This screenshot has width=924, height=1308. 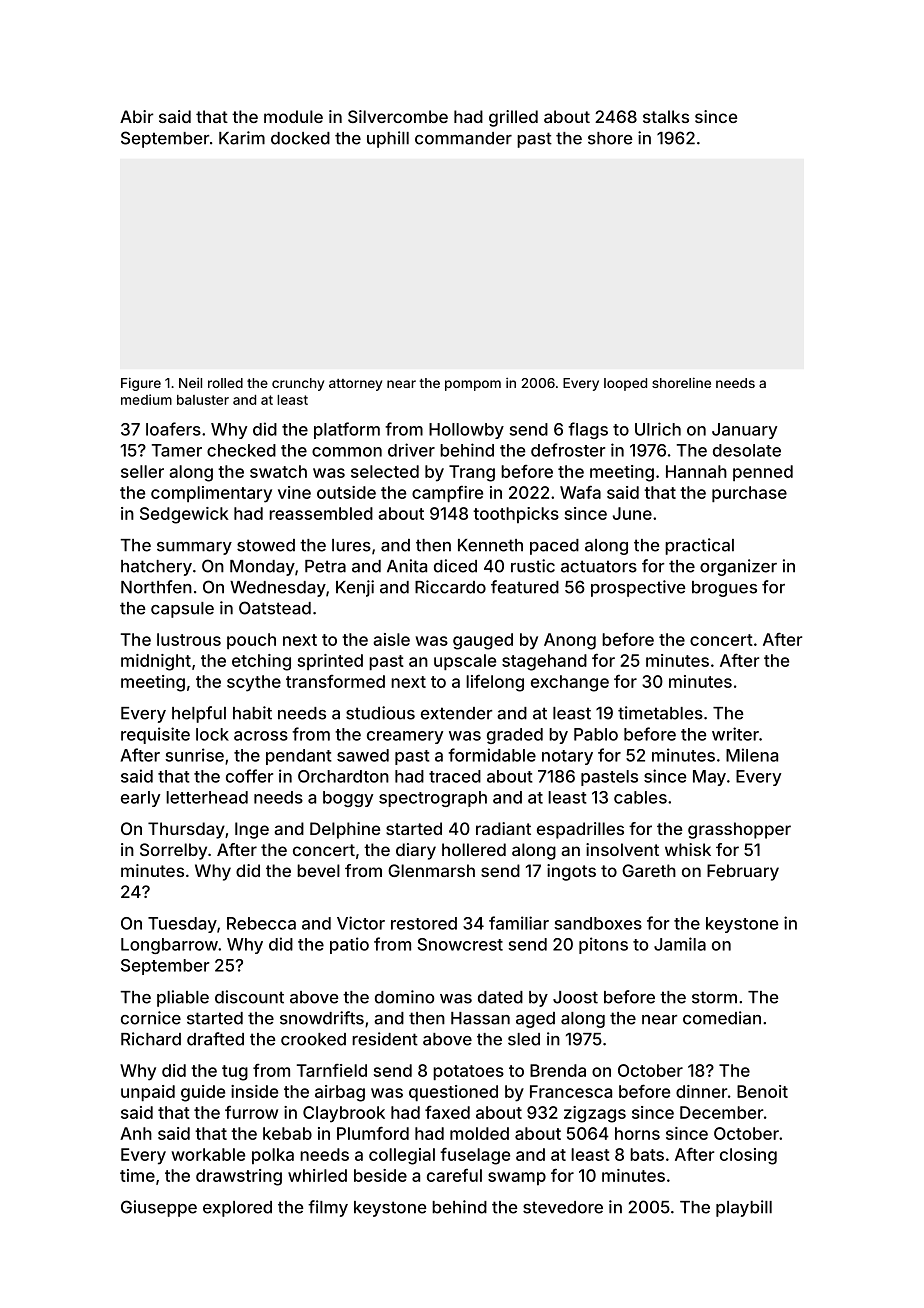 I want to click on stalks, so click(x=666, y=116).
